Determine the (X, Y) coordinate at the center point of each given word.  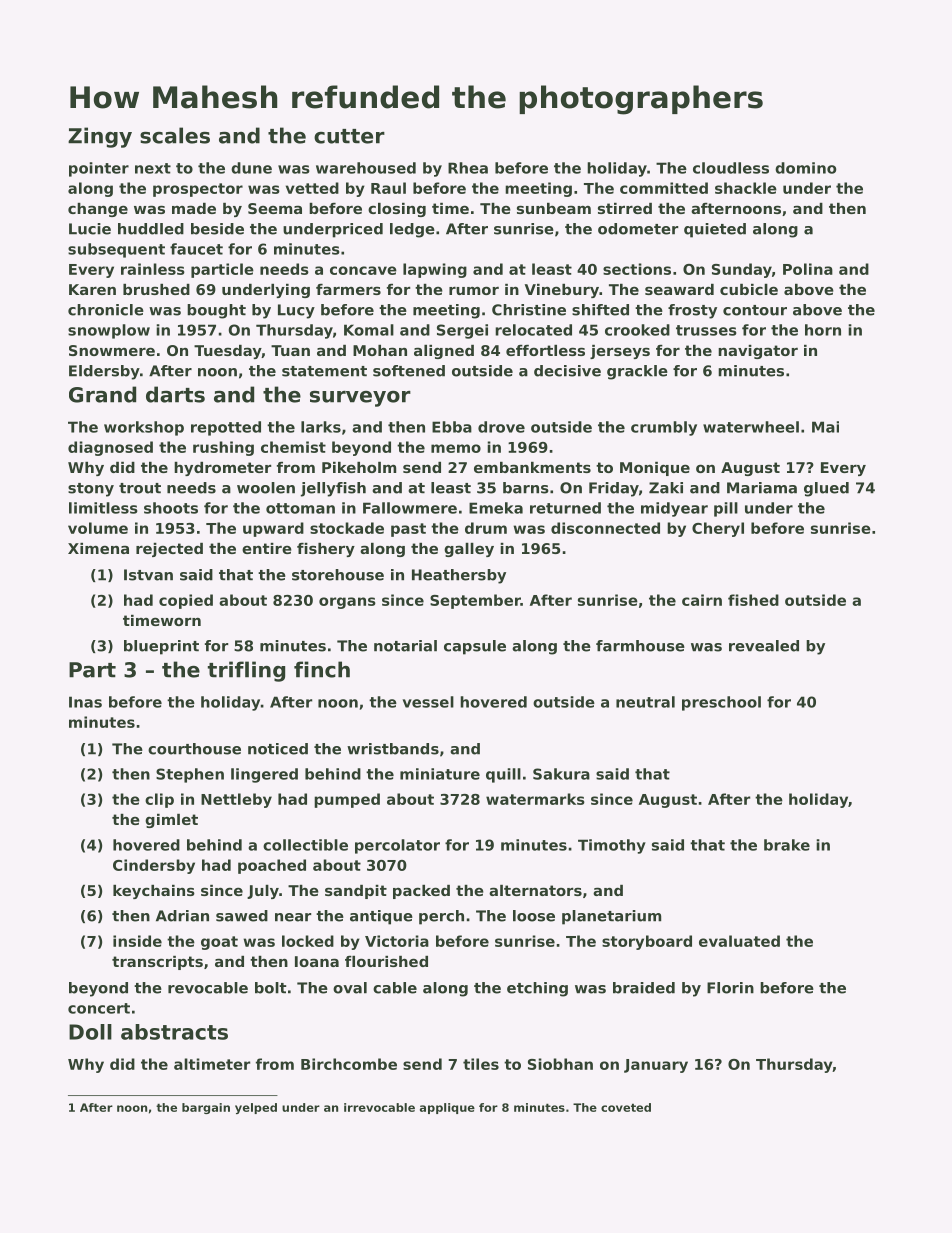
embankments (532, 467)
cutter (349, 136)
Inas (85, 702)
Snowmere (112, 350)
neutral (645, 702)
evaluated (739, 941)
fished (753, 600)
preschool (721, 703)
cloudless (731, 168)
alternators (535, 890)
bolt (270, 988)
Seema (275, 208)
